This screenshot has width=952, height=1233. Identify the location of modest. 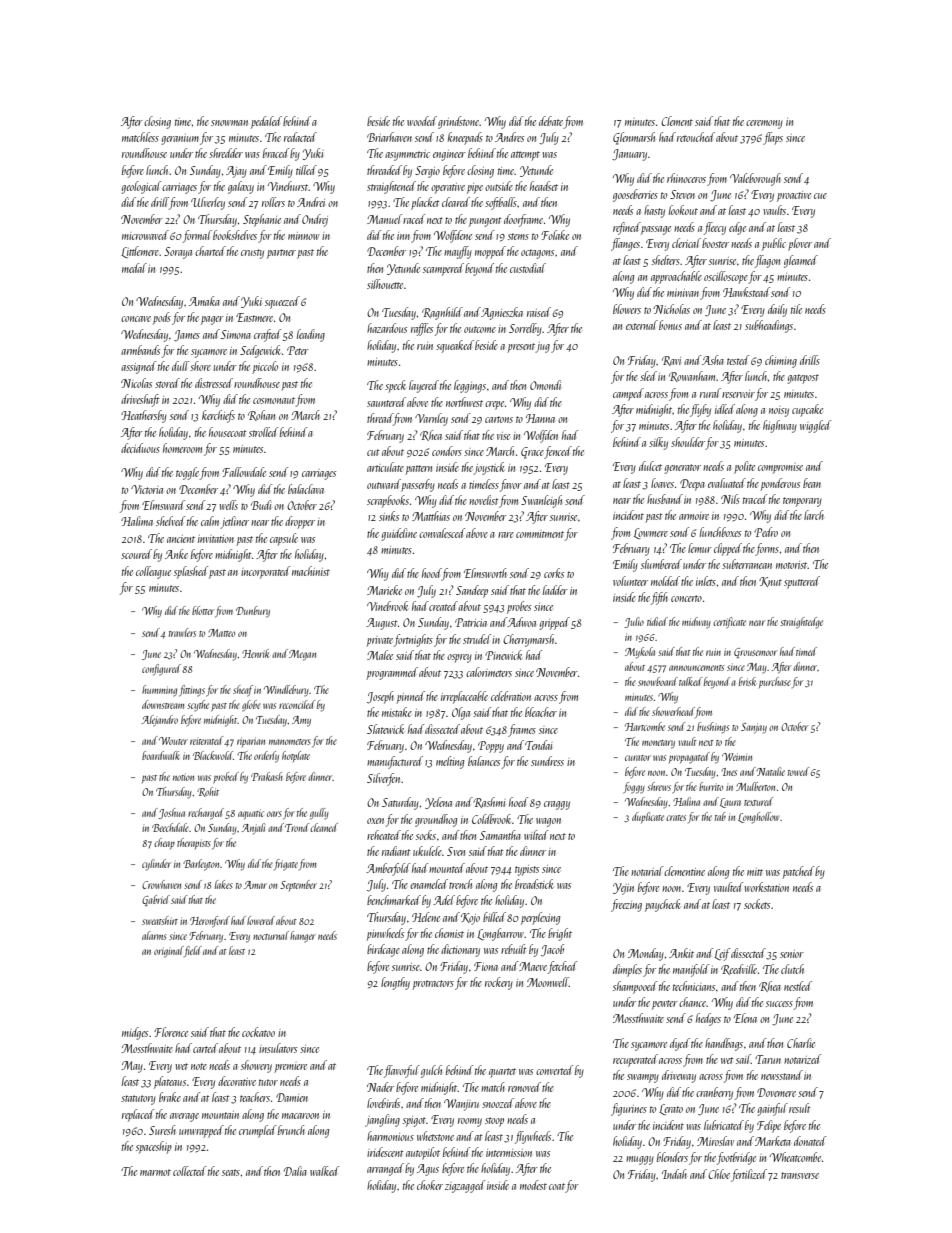
(533, 1185).
